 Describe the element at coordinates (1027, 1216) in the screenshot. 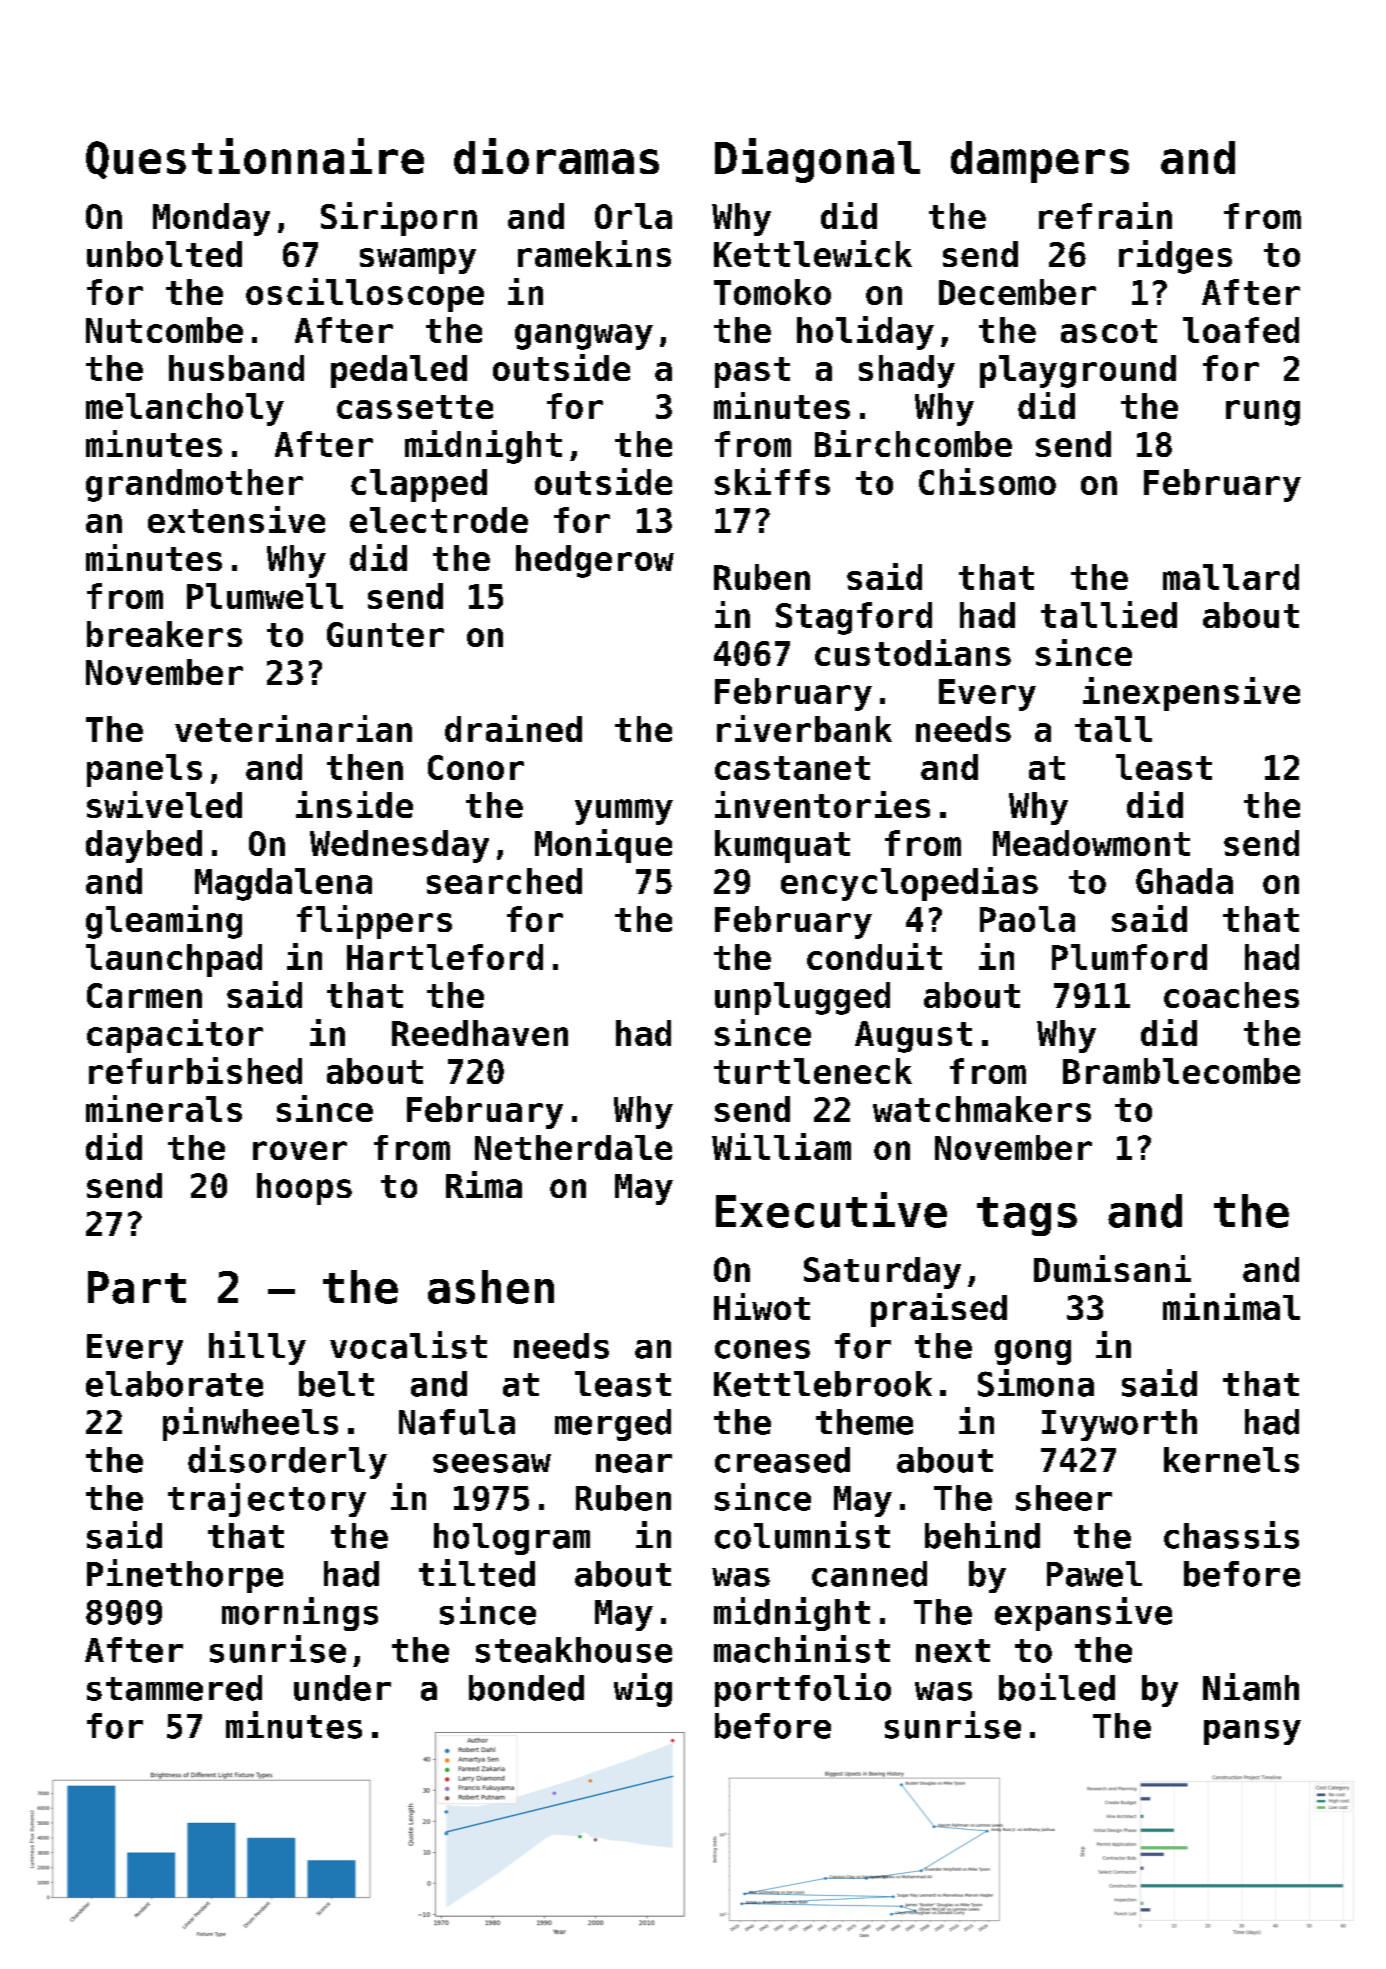

I see `tags` at that location.
